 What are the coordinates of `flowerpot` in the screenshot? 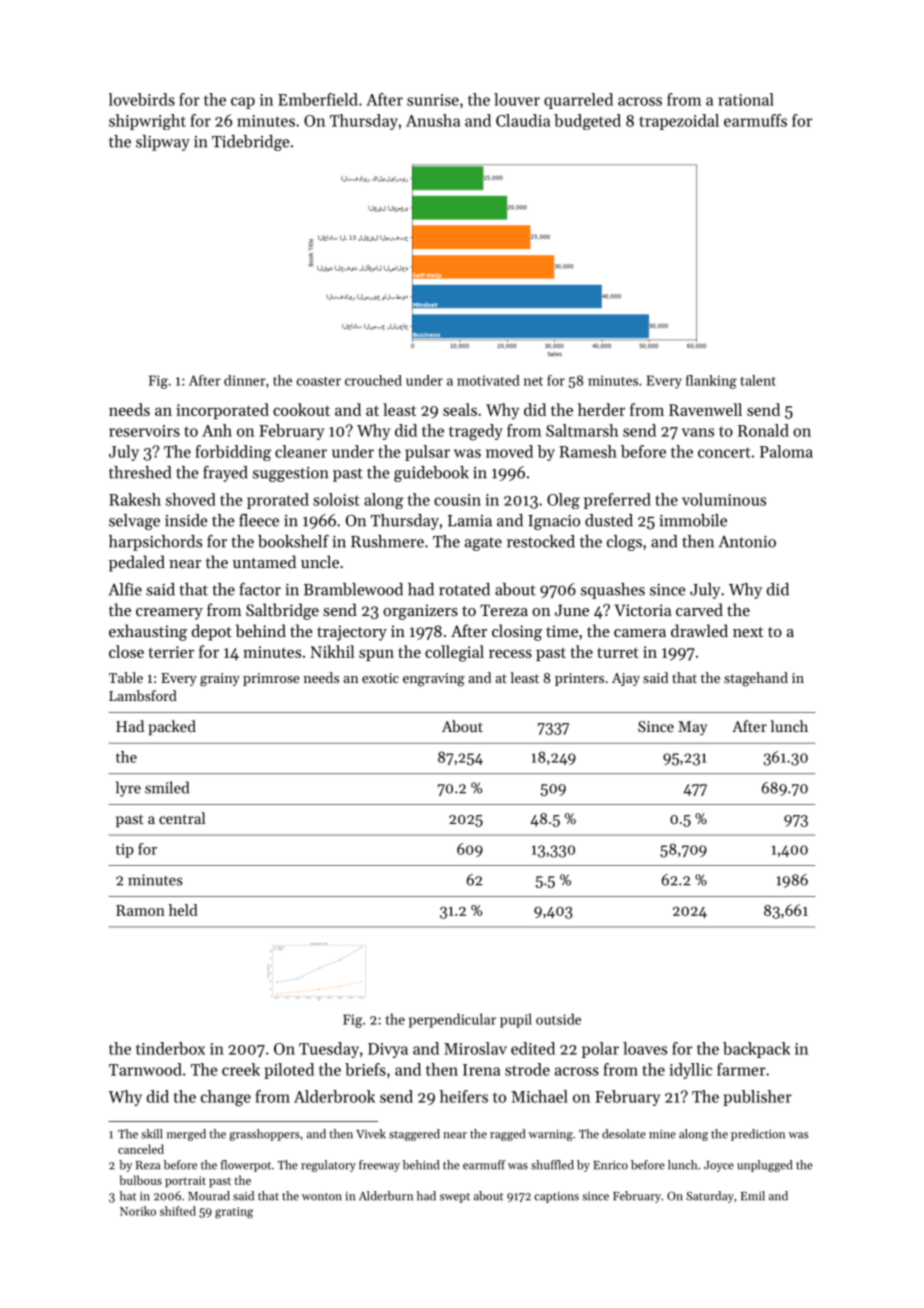 It's located at (246, 1166).
